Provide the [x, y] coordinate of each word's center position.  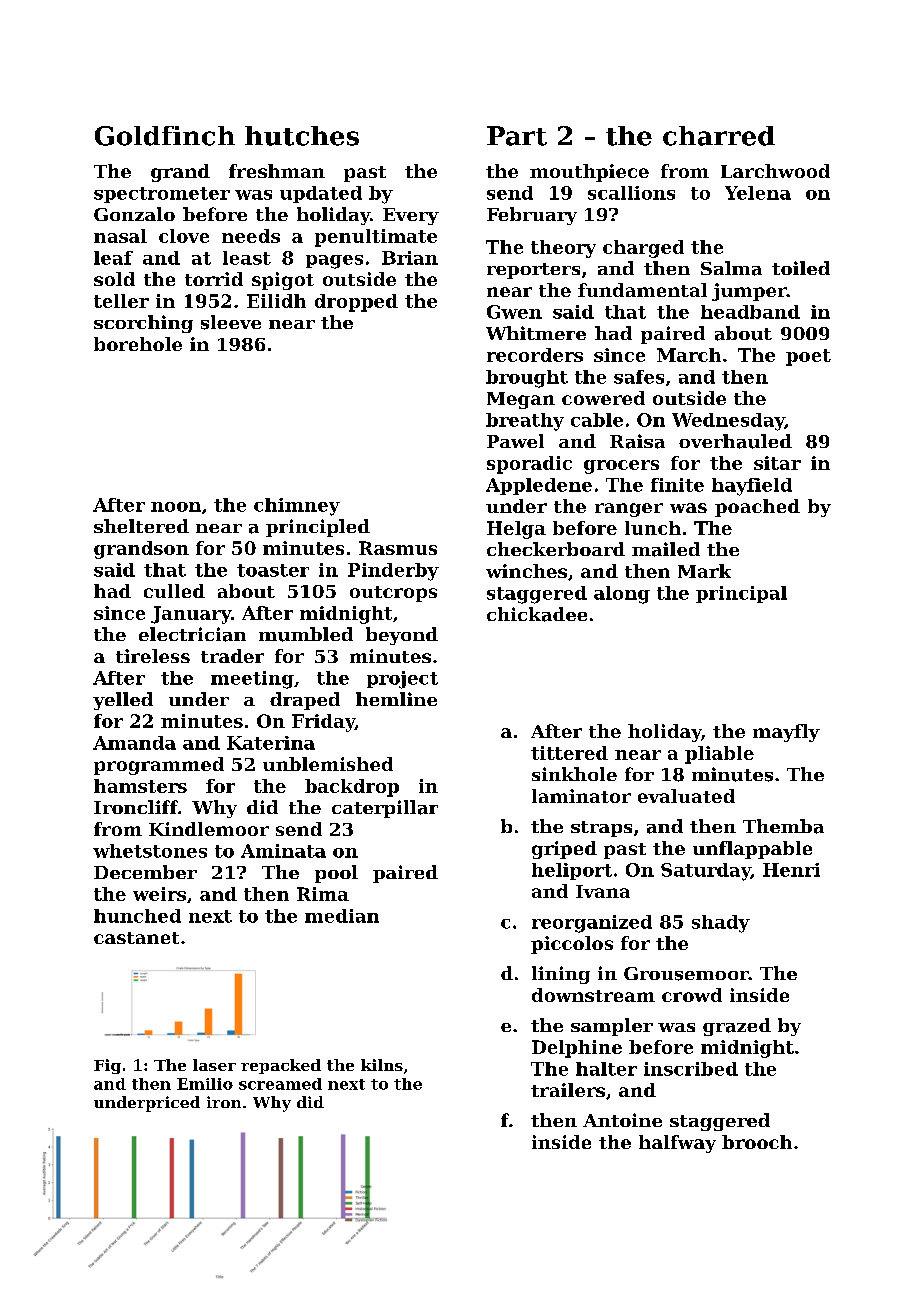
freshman [277, 171]
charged [643, 249]
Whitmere [536, 333]
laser [214, 1065]
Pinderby [393, 572]
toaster [273, 570]
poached [757, 508]
